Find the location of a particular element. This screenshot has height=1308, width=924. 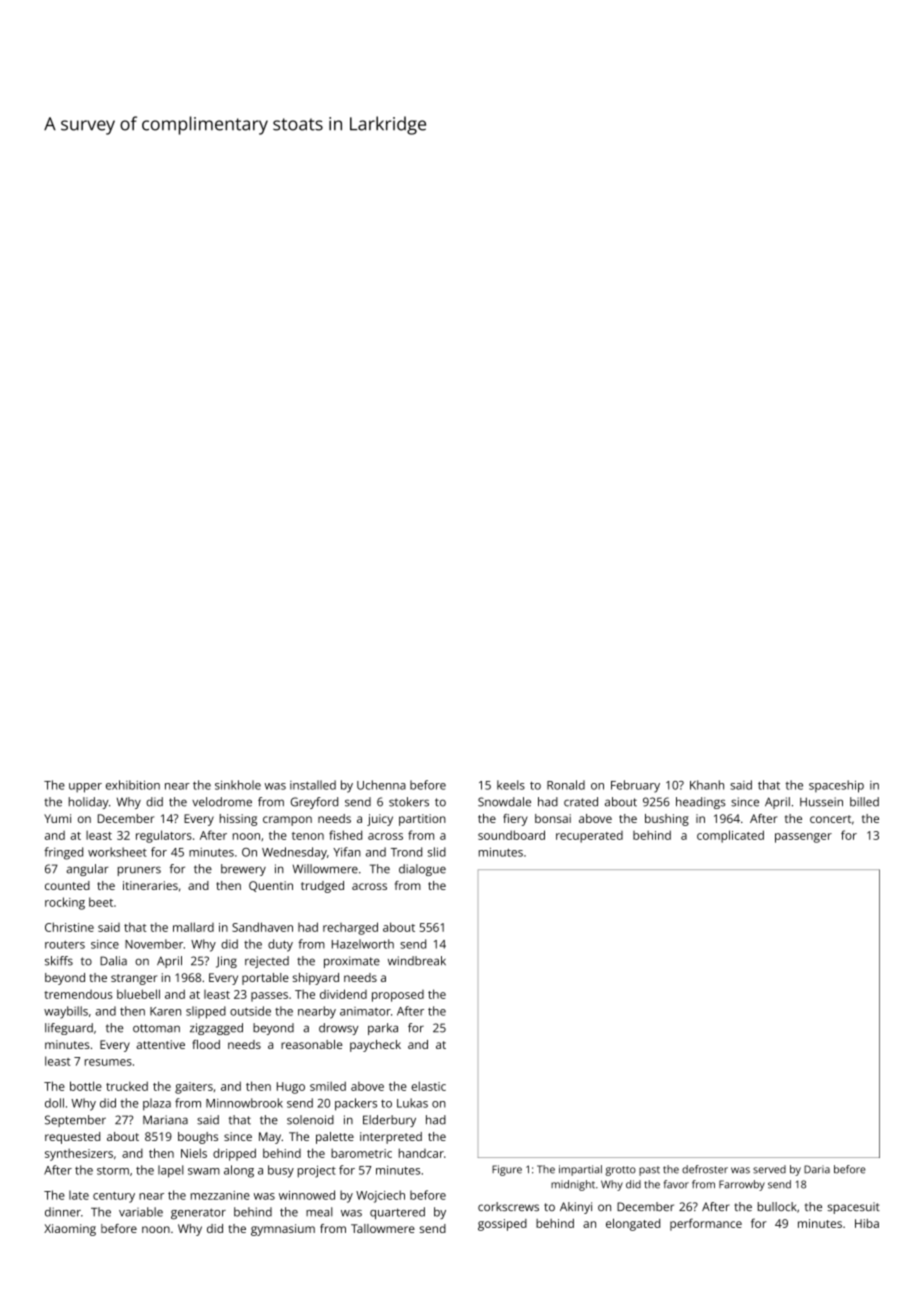

sinkhole is located at coordinates (238, 785).
